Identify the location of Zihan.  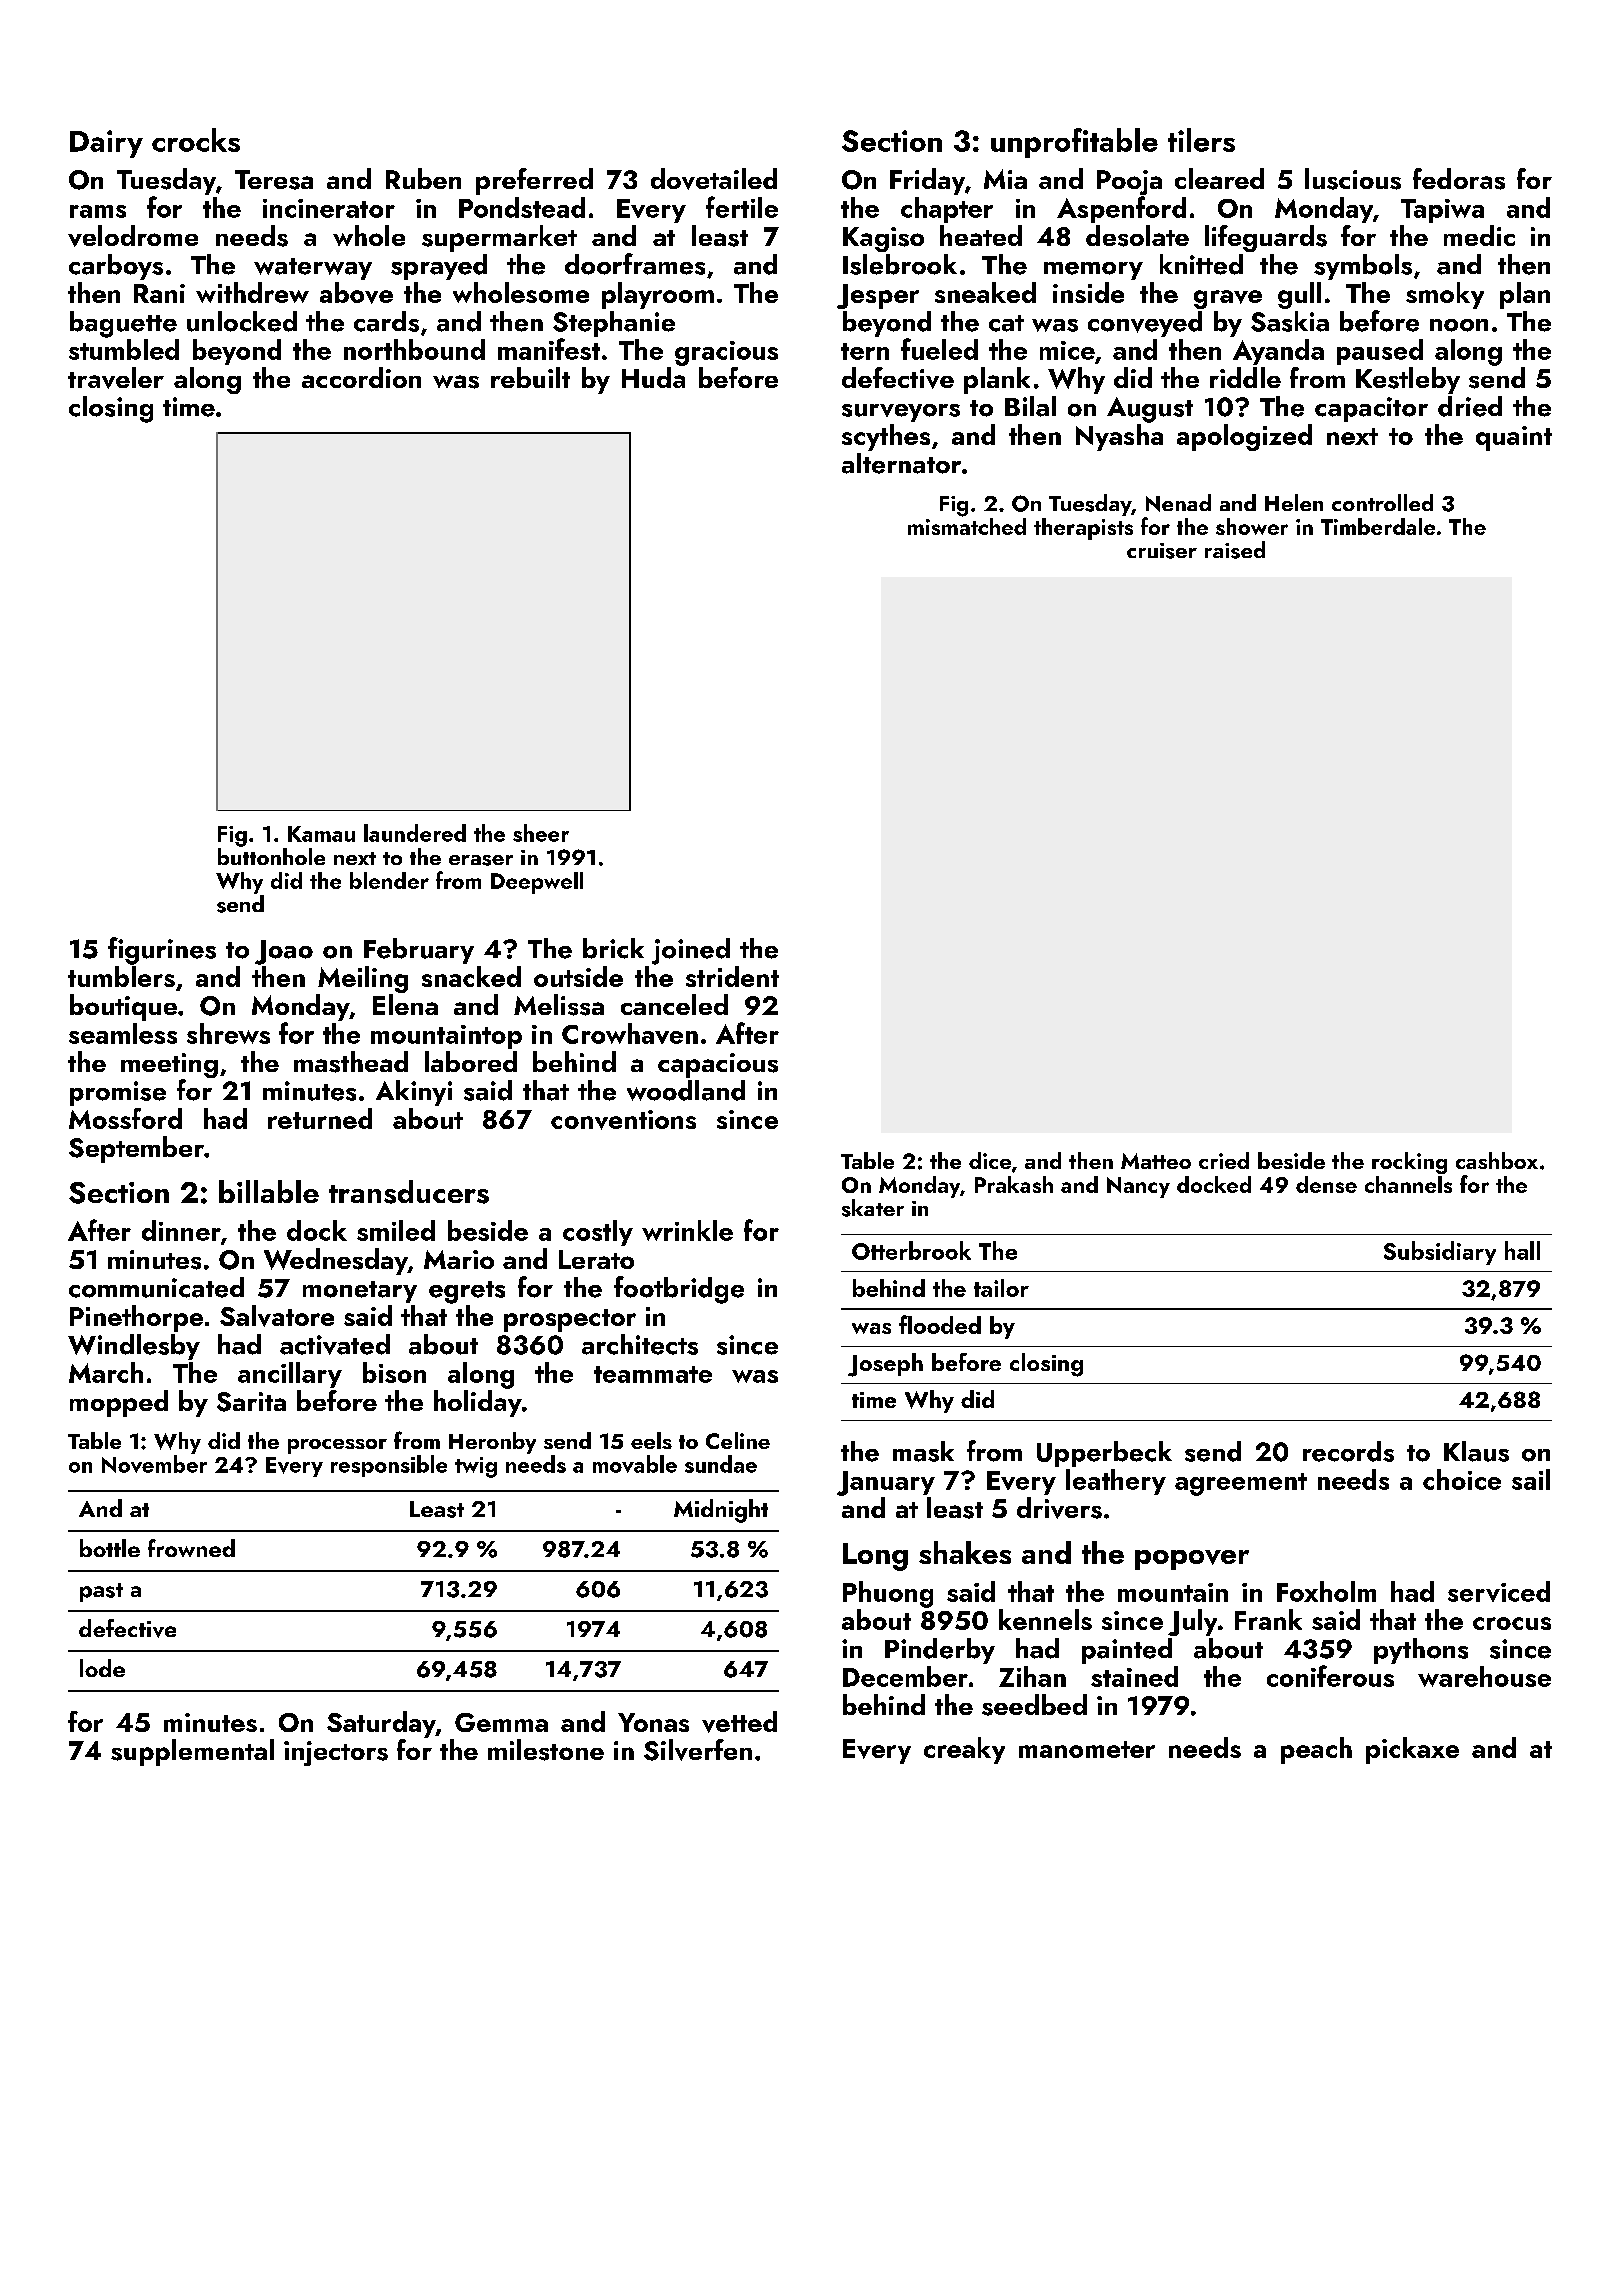
(1032, 1676).
